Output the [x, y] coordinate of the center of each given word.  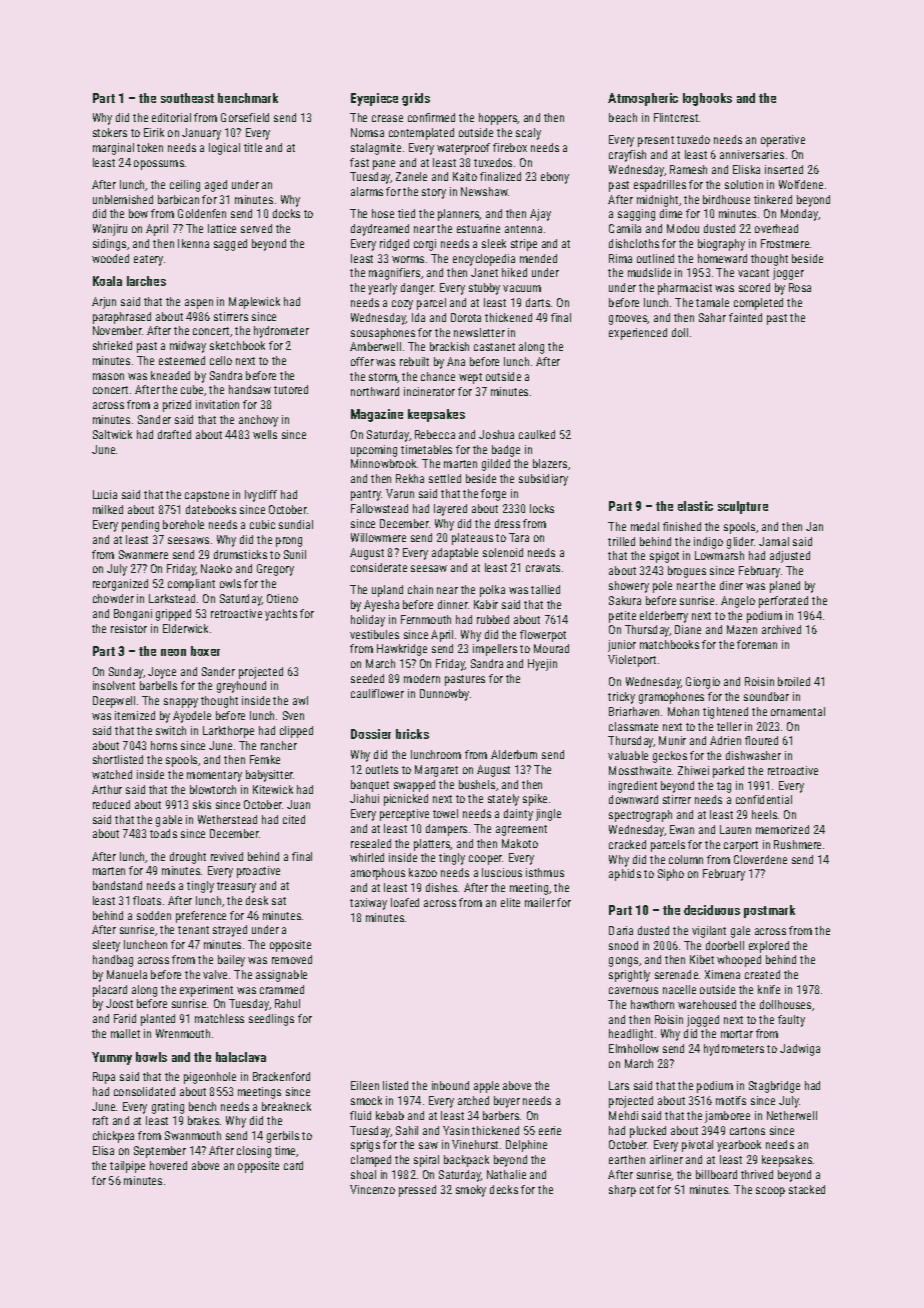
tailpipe [127, 1167]
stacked [807, 1189]
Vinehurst [475, 1144]
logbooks [707, 99]
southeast [187, 98]
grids [416, 99]
